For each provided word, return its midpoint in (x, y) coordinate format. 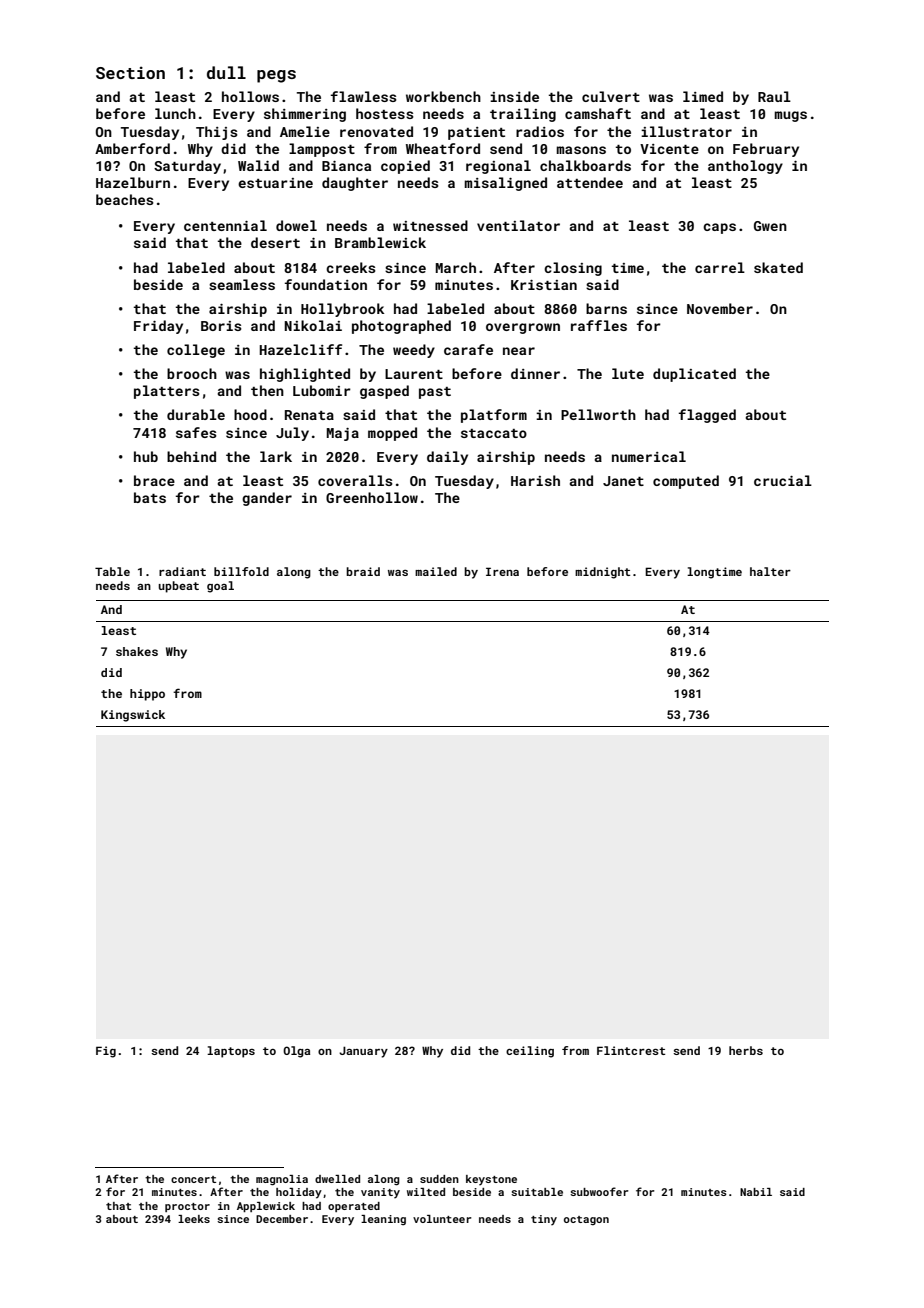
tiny (544, 1220)
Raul (774, 96)
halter (770, 571)
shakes (137, 651)
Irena (502, 571)
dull (226, 72)
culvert (611, 96)
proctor (187, 1207)
